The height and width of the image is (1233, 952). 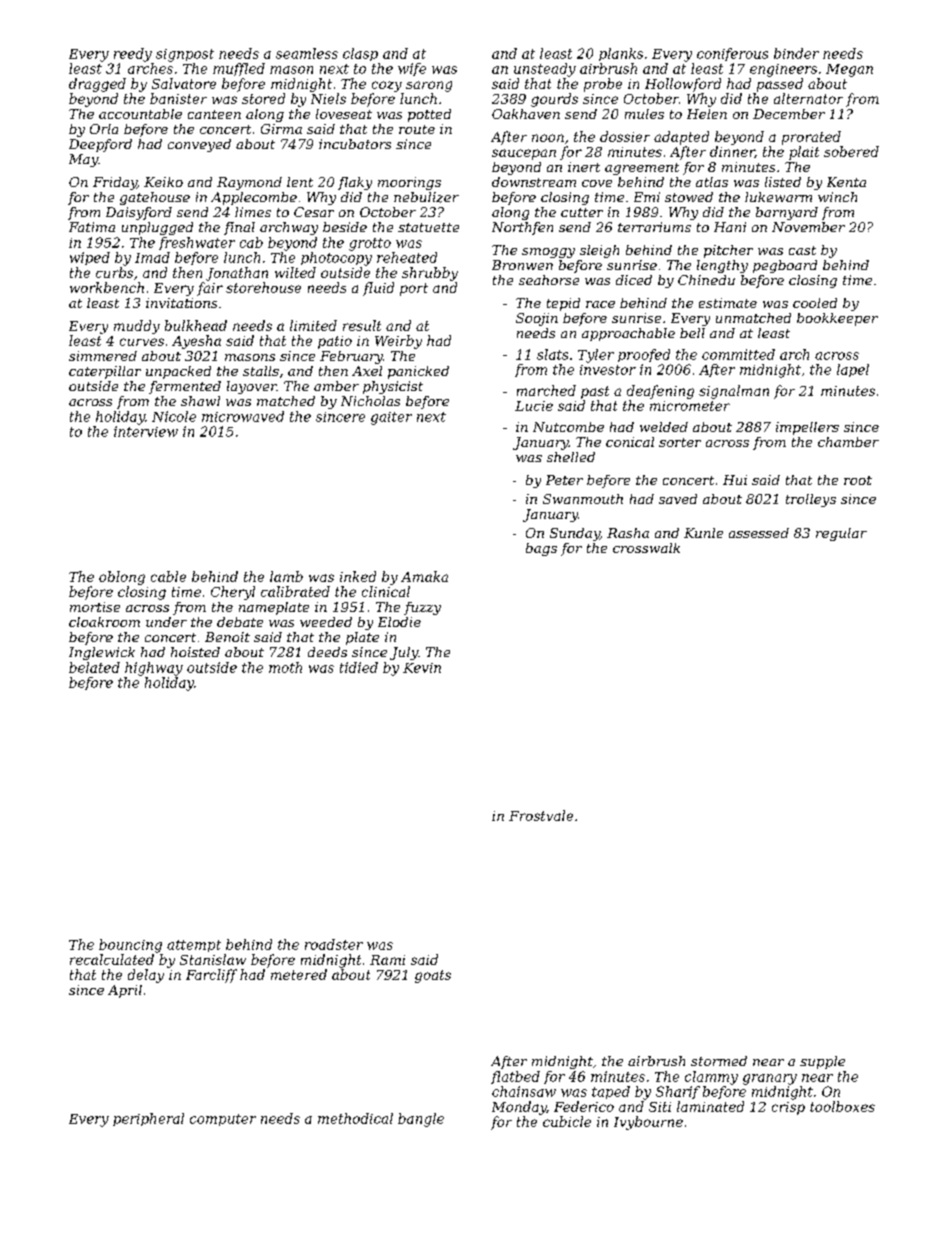 What do you see at coordinates (621, 54) in the image?
I see `planks` at bounding box center [621, 54].
